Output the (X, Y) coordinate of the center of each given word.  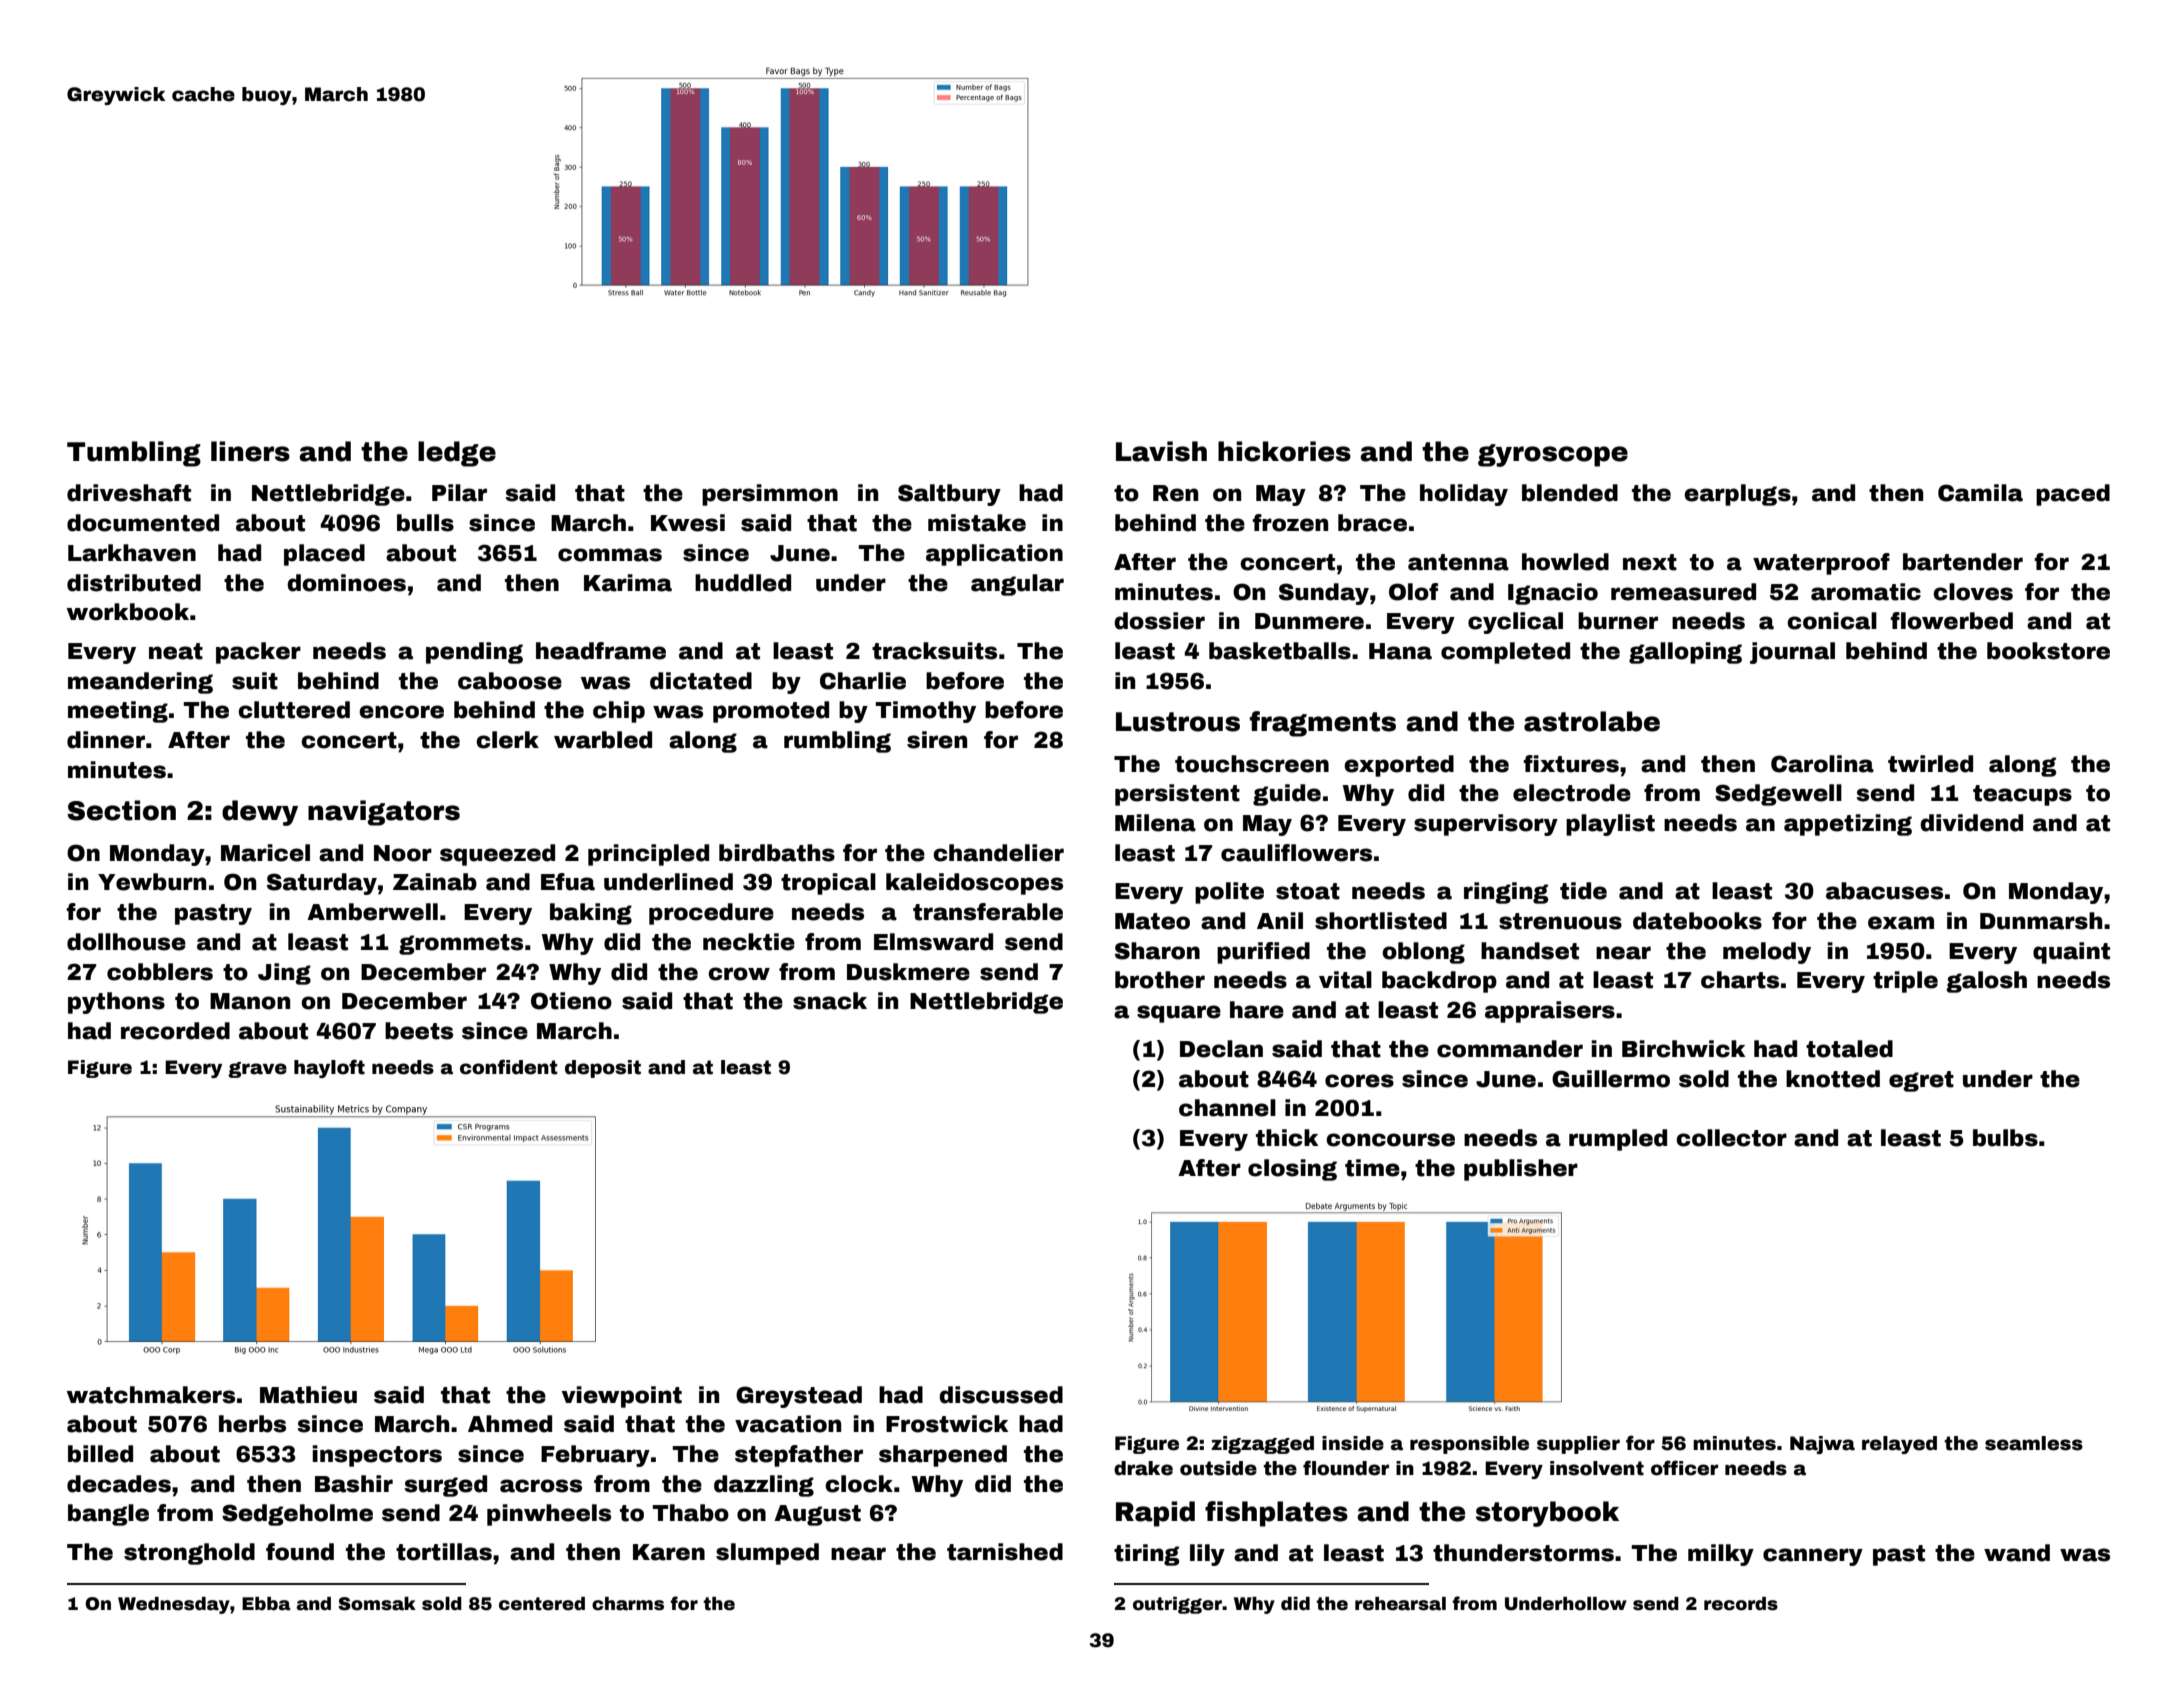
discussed (1001, 1395)
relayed (1899, 1445)
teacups (2022, 795)
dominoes (346, 583)
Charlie (863, 681)
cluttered (294, 710)
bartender (1963, 562)
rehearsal (1400, 1604)
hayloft (329, 1068)
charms (628, 1604)
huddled (743, 583)
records (1741, 1604)
